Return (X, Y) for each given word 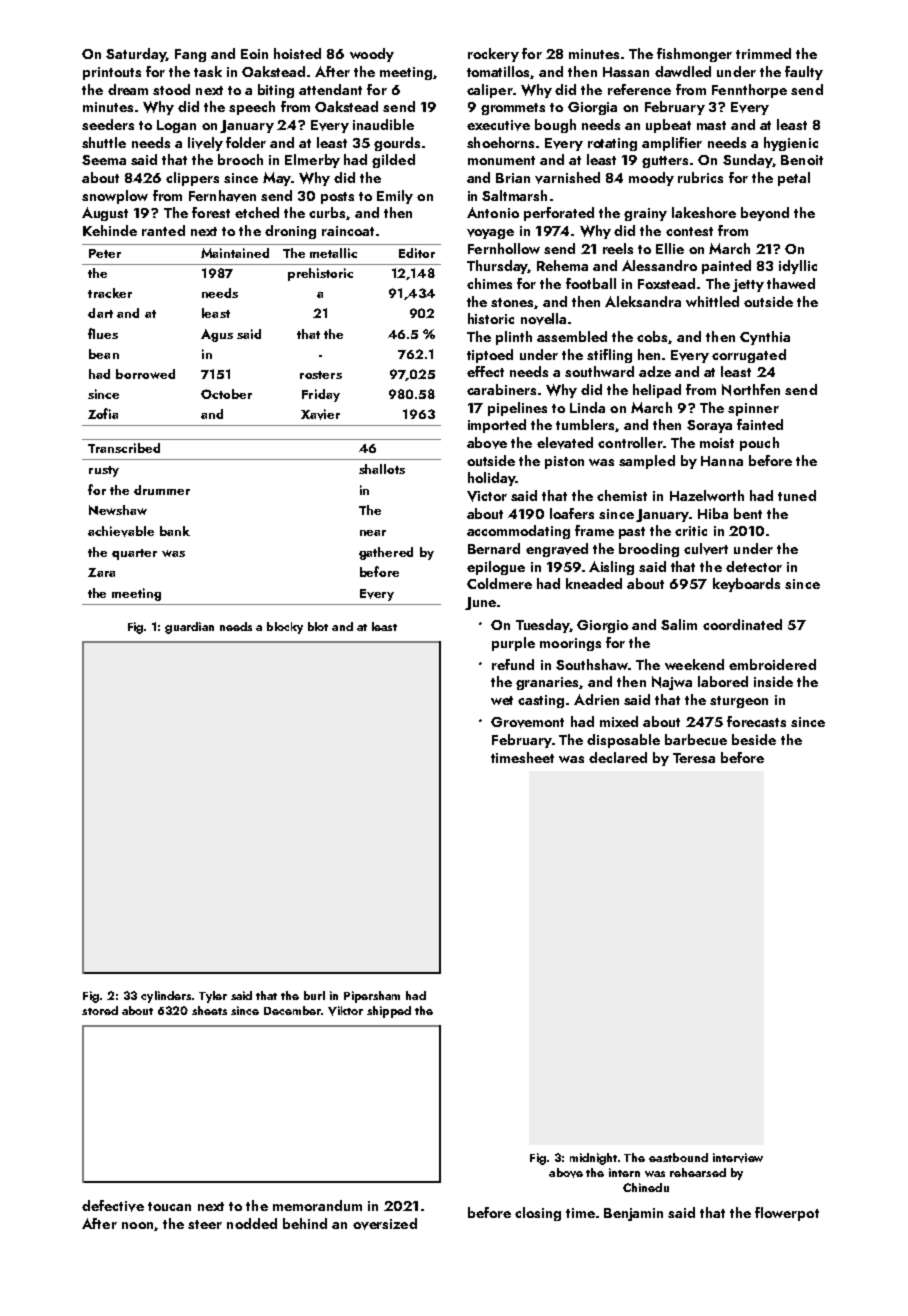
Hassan (626, 72)
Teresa (694, 758)
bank (175, 531)
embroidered (772, 664)
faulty (804, 73)
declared (618, 757)
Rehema (562, 265)
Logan (176, 126)
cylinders (166, 997)
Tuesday (542, 626)
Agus (217, 335)
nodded (252, 1223)
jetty (748, 285)
